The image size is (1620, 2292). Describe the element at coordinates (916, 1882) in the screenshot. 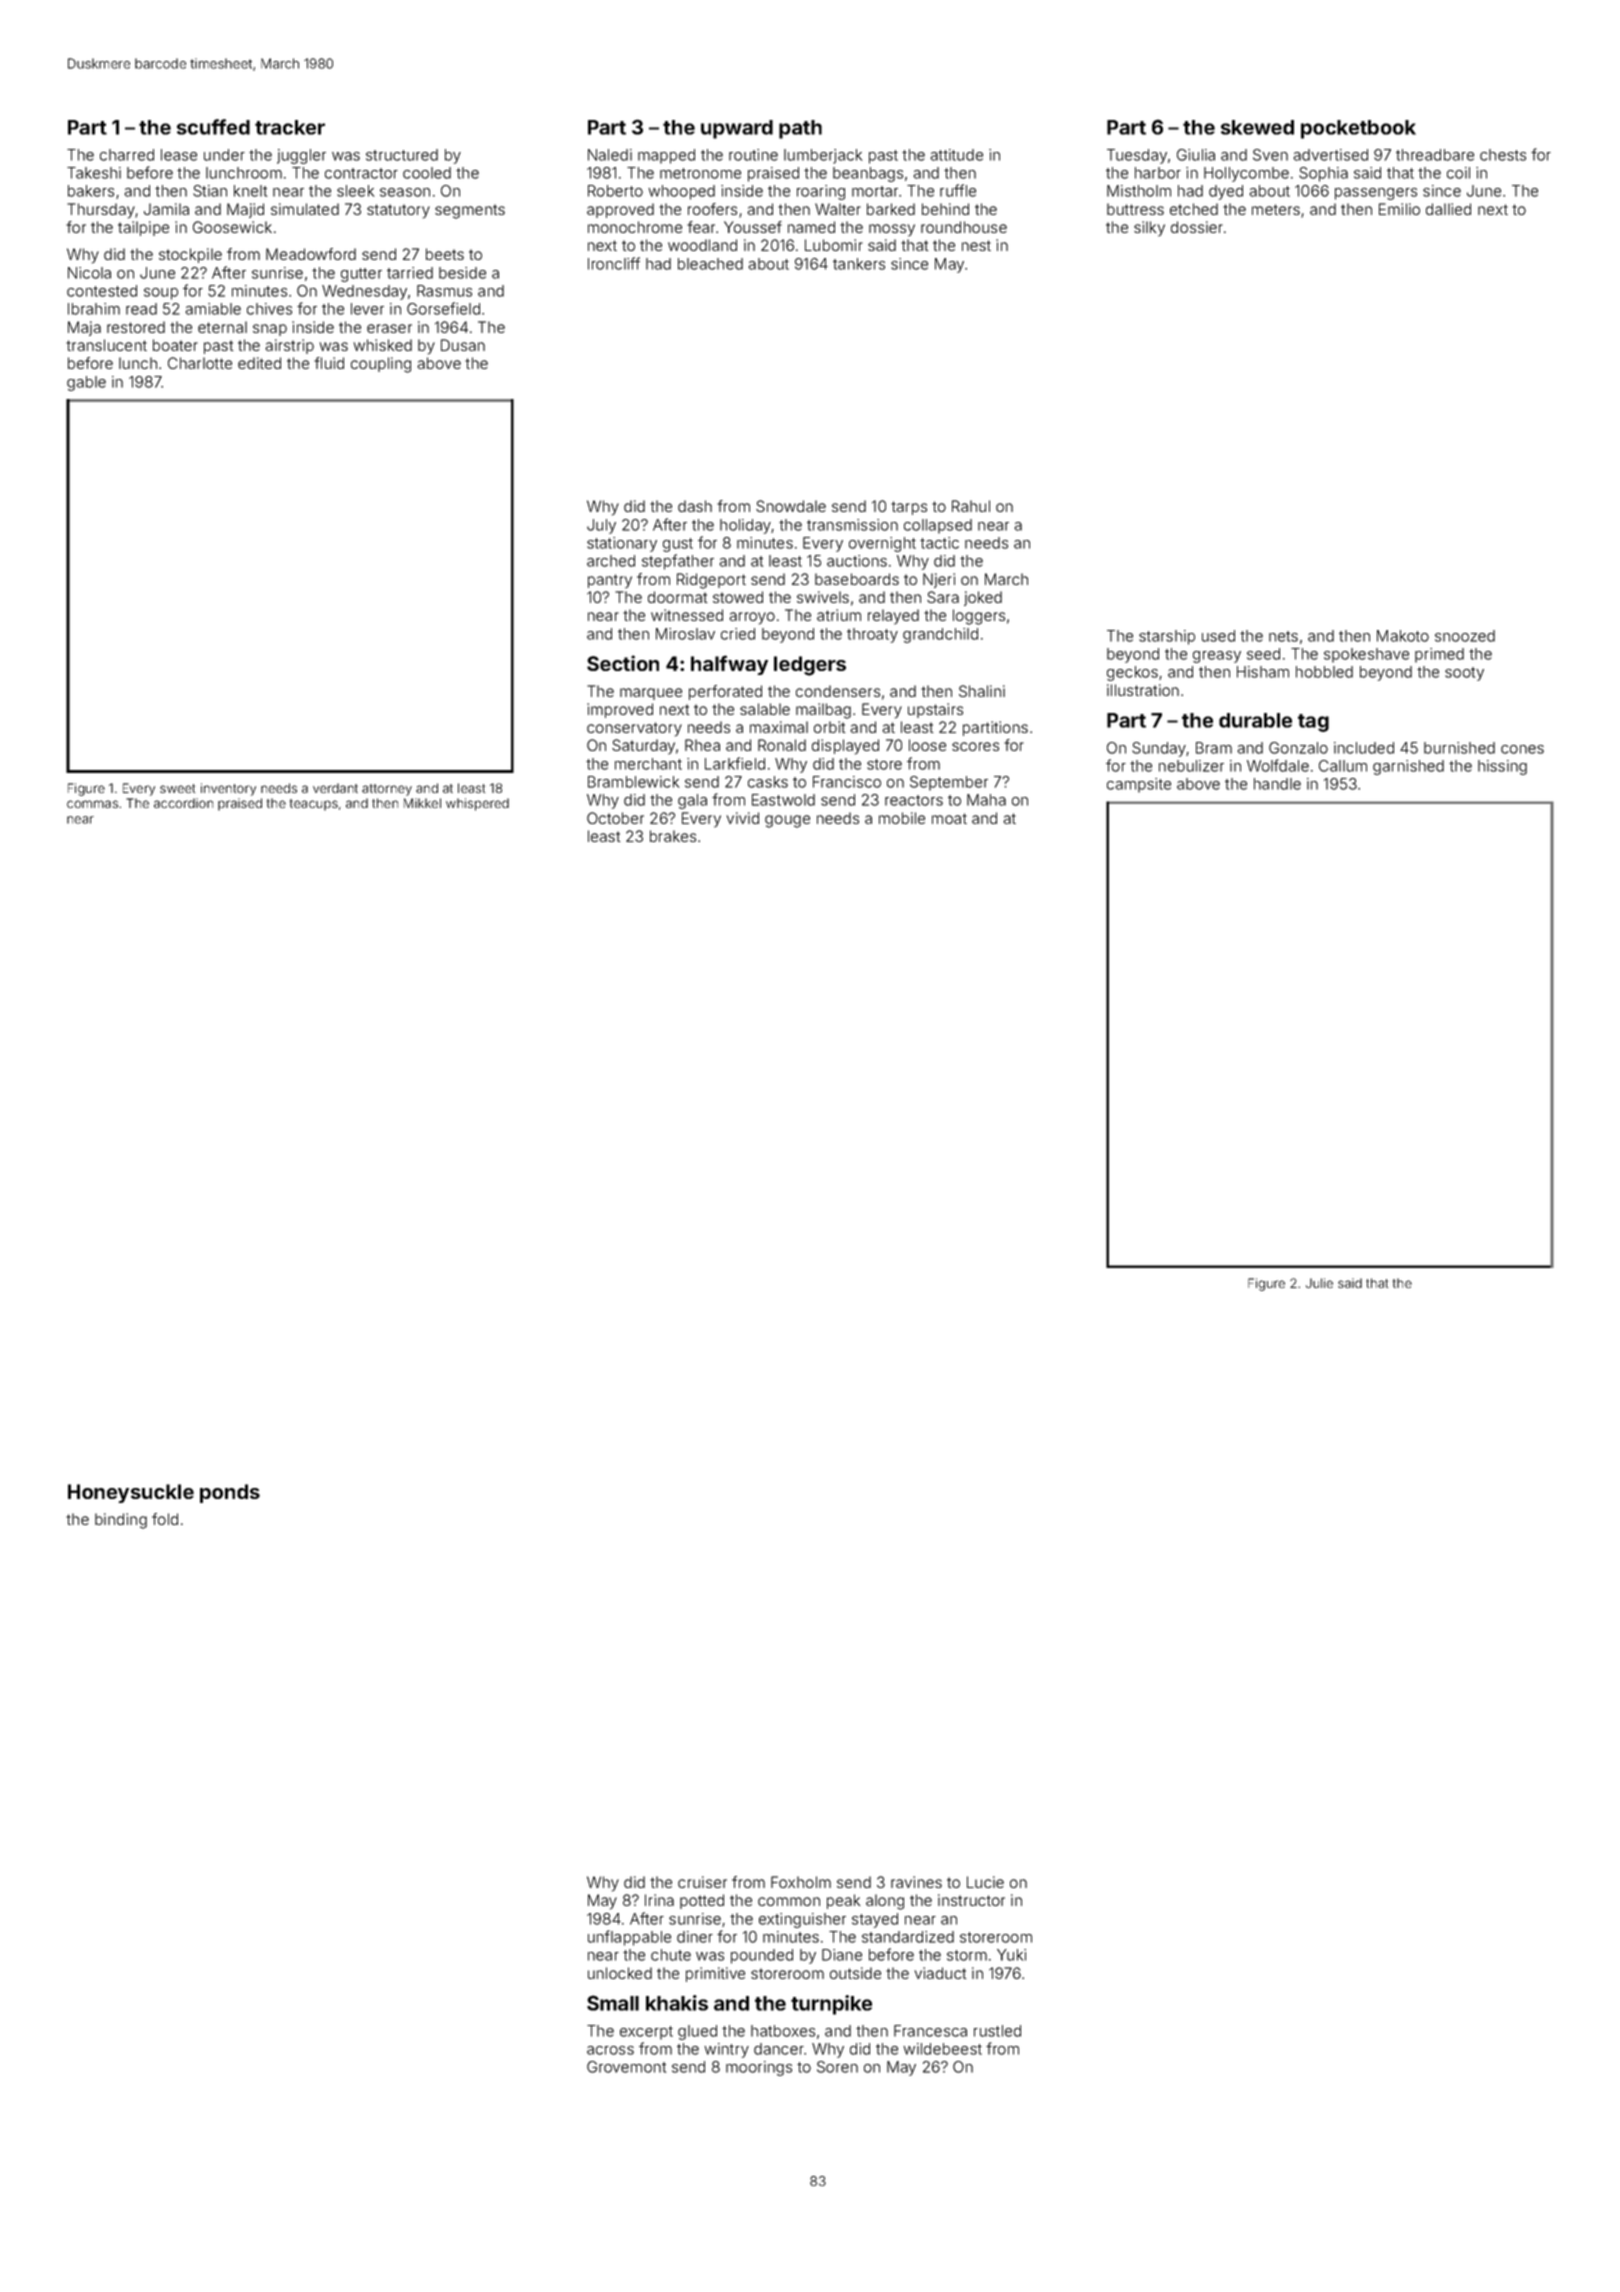

I see `ravines` at that location.
